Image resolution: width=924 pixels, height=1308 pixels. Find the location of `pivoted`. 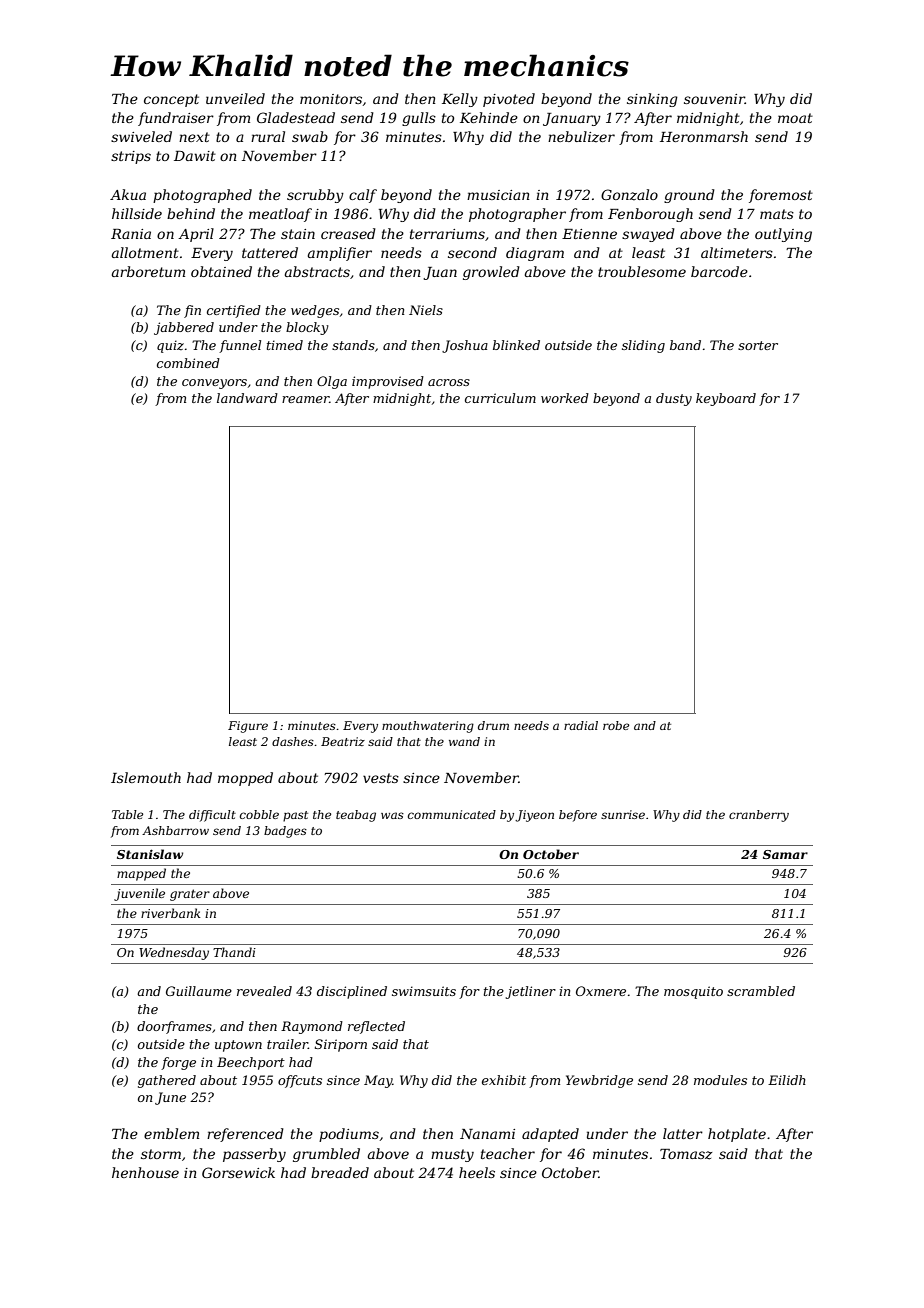

pivoted is located at coordinates (509, 100).
